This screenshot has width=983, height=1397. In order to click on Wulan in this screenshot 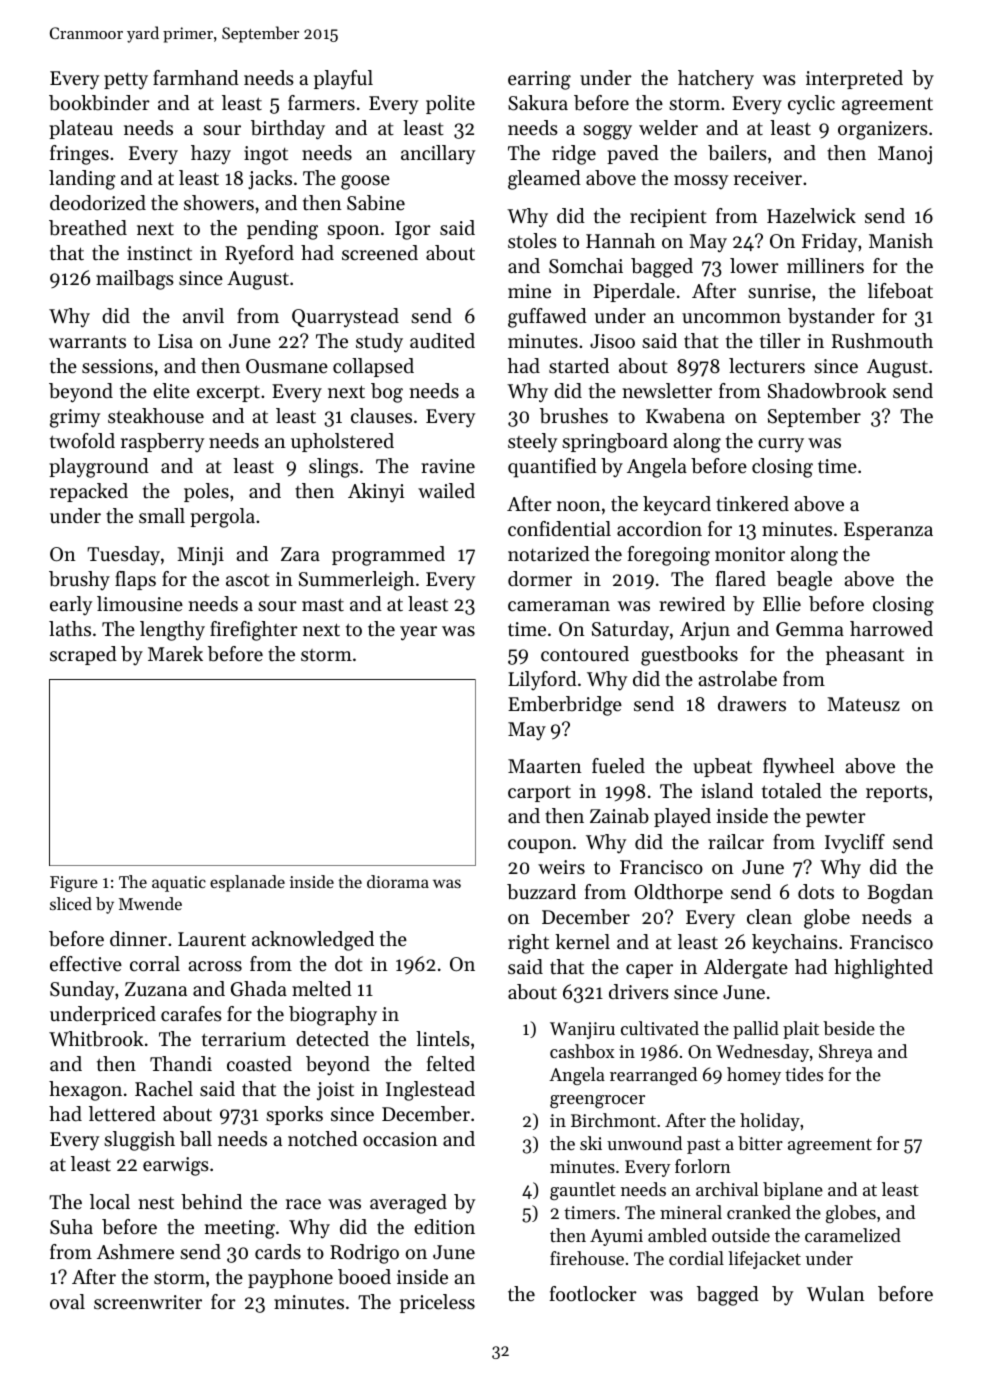, I will do `click(836, 1293)`.
